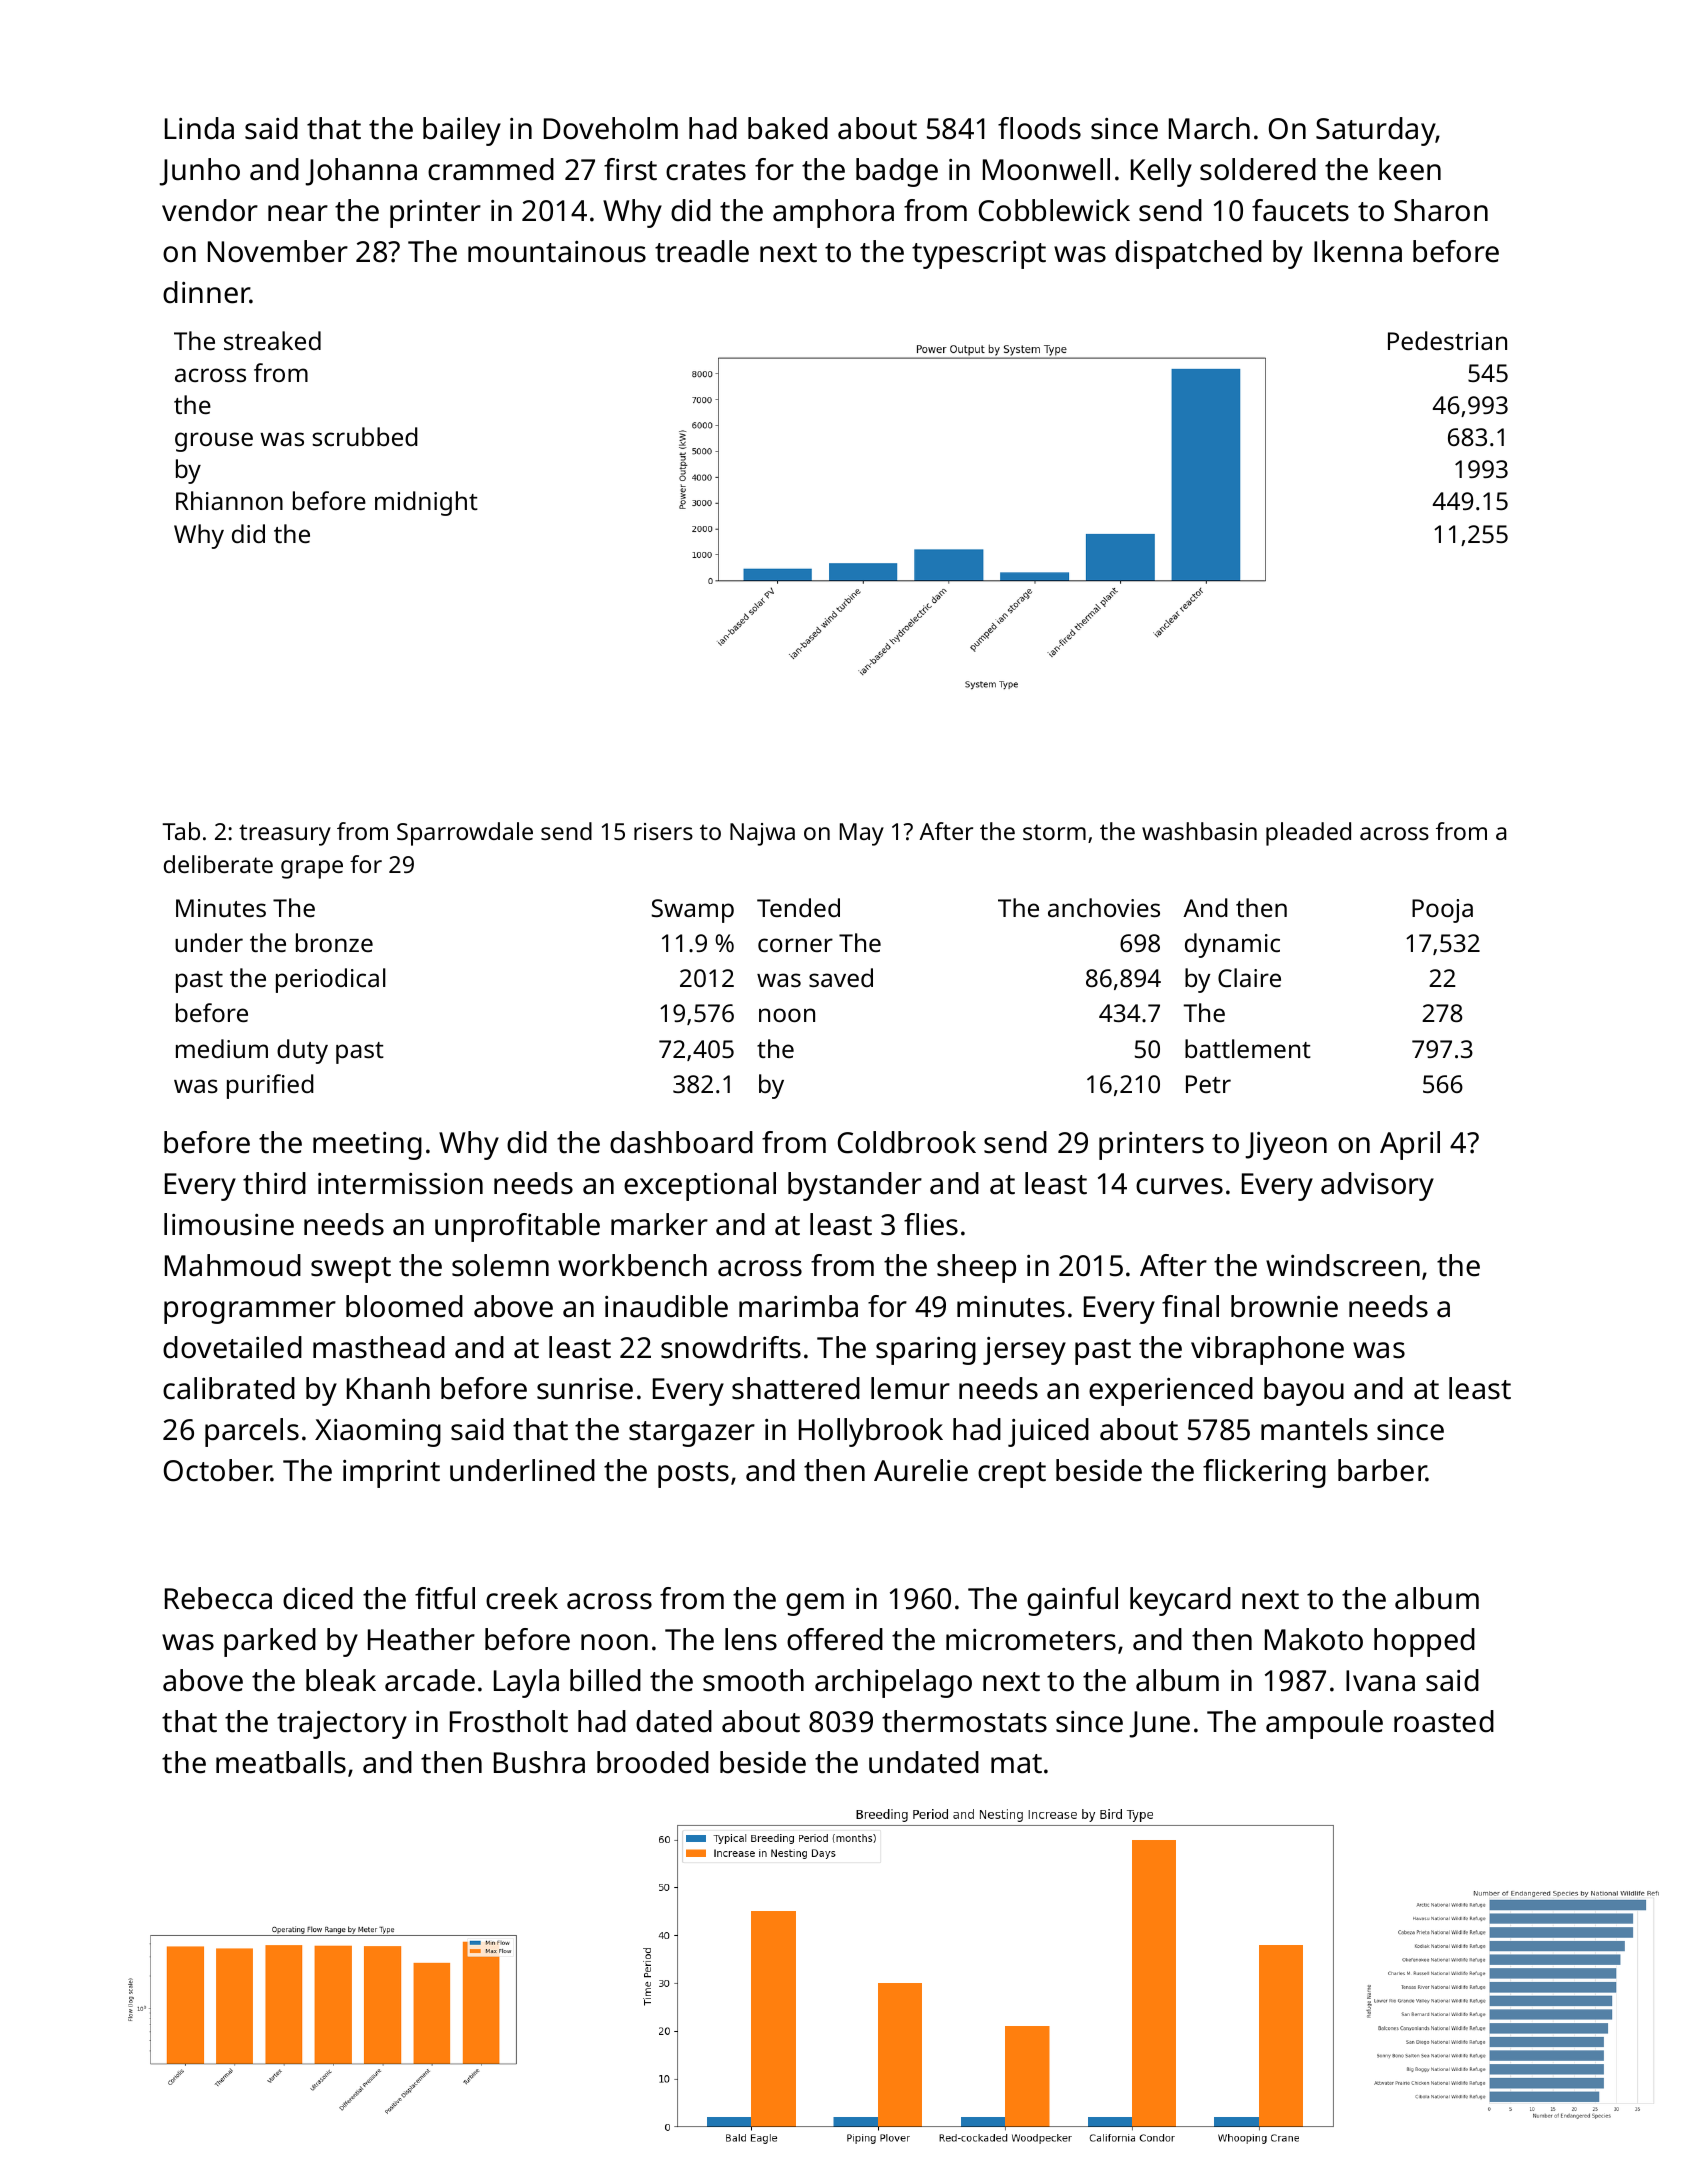  I want to click on keen, so click(1410, 169).
